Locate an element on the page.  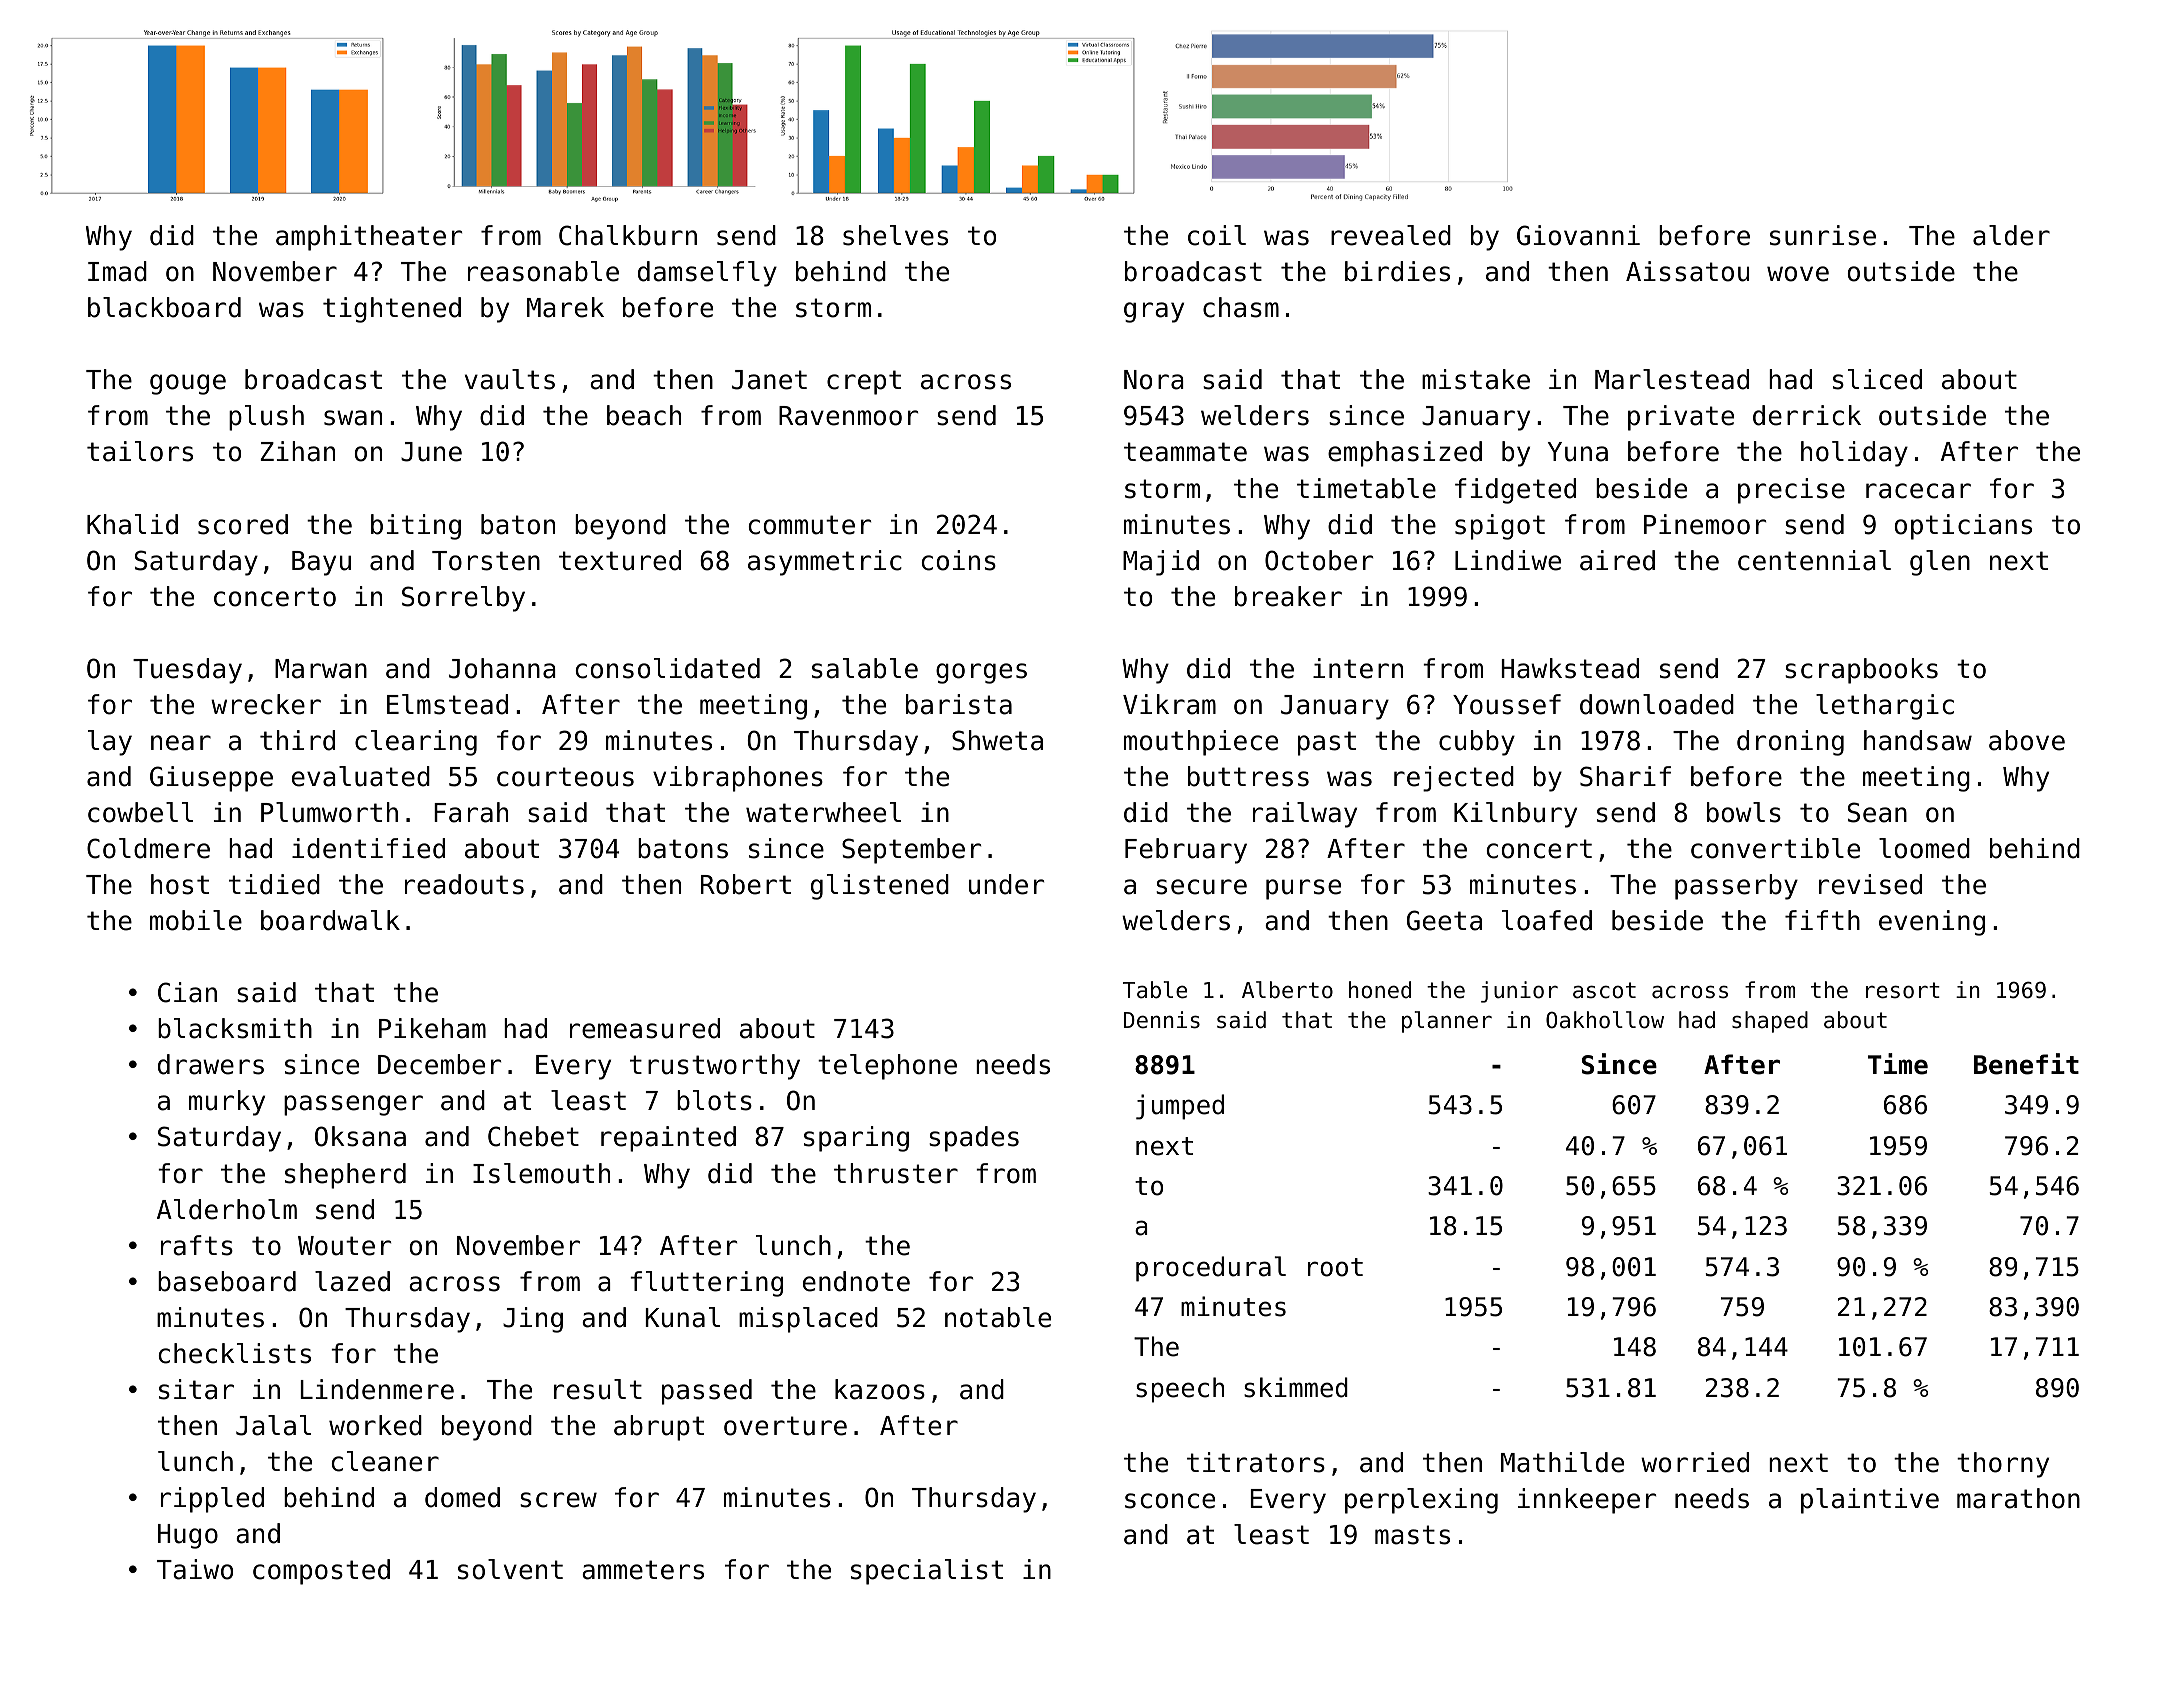
Hugo is located at coordinates (188, 1536).
